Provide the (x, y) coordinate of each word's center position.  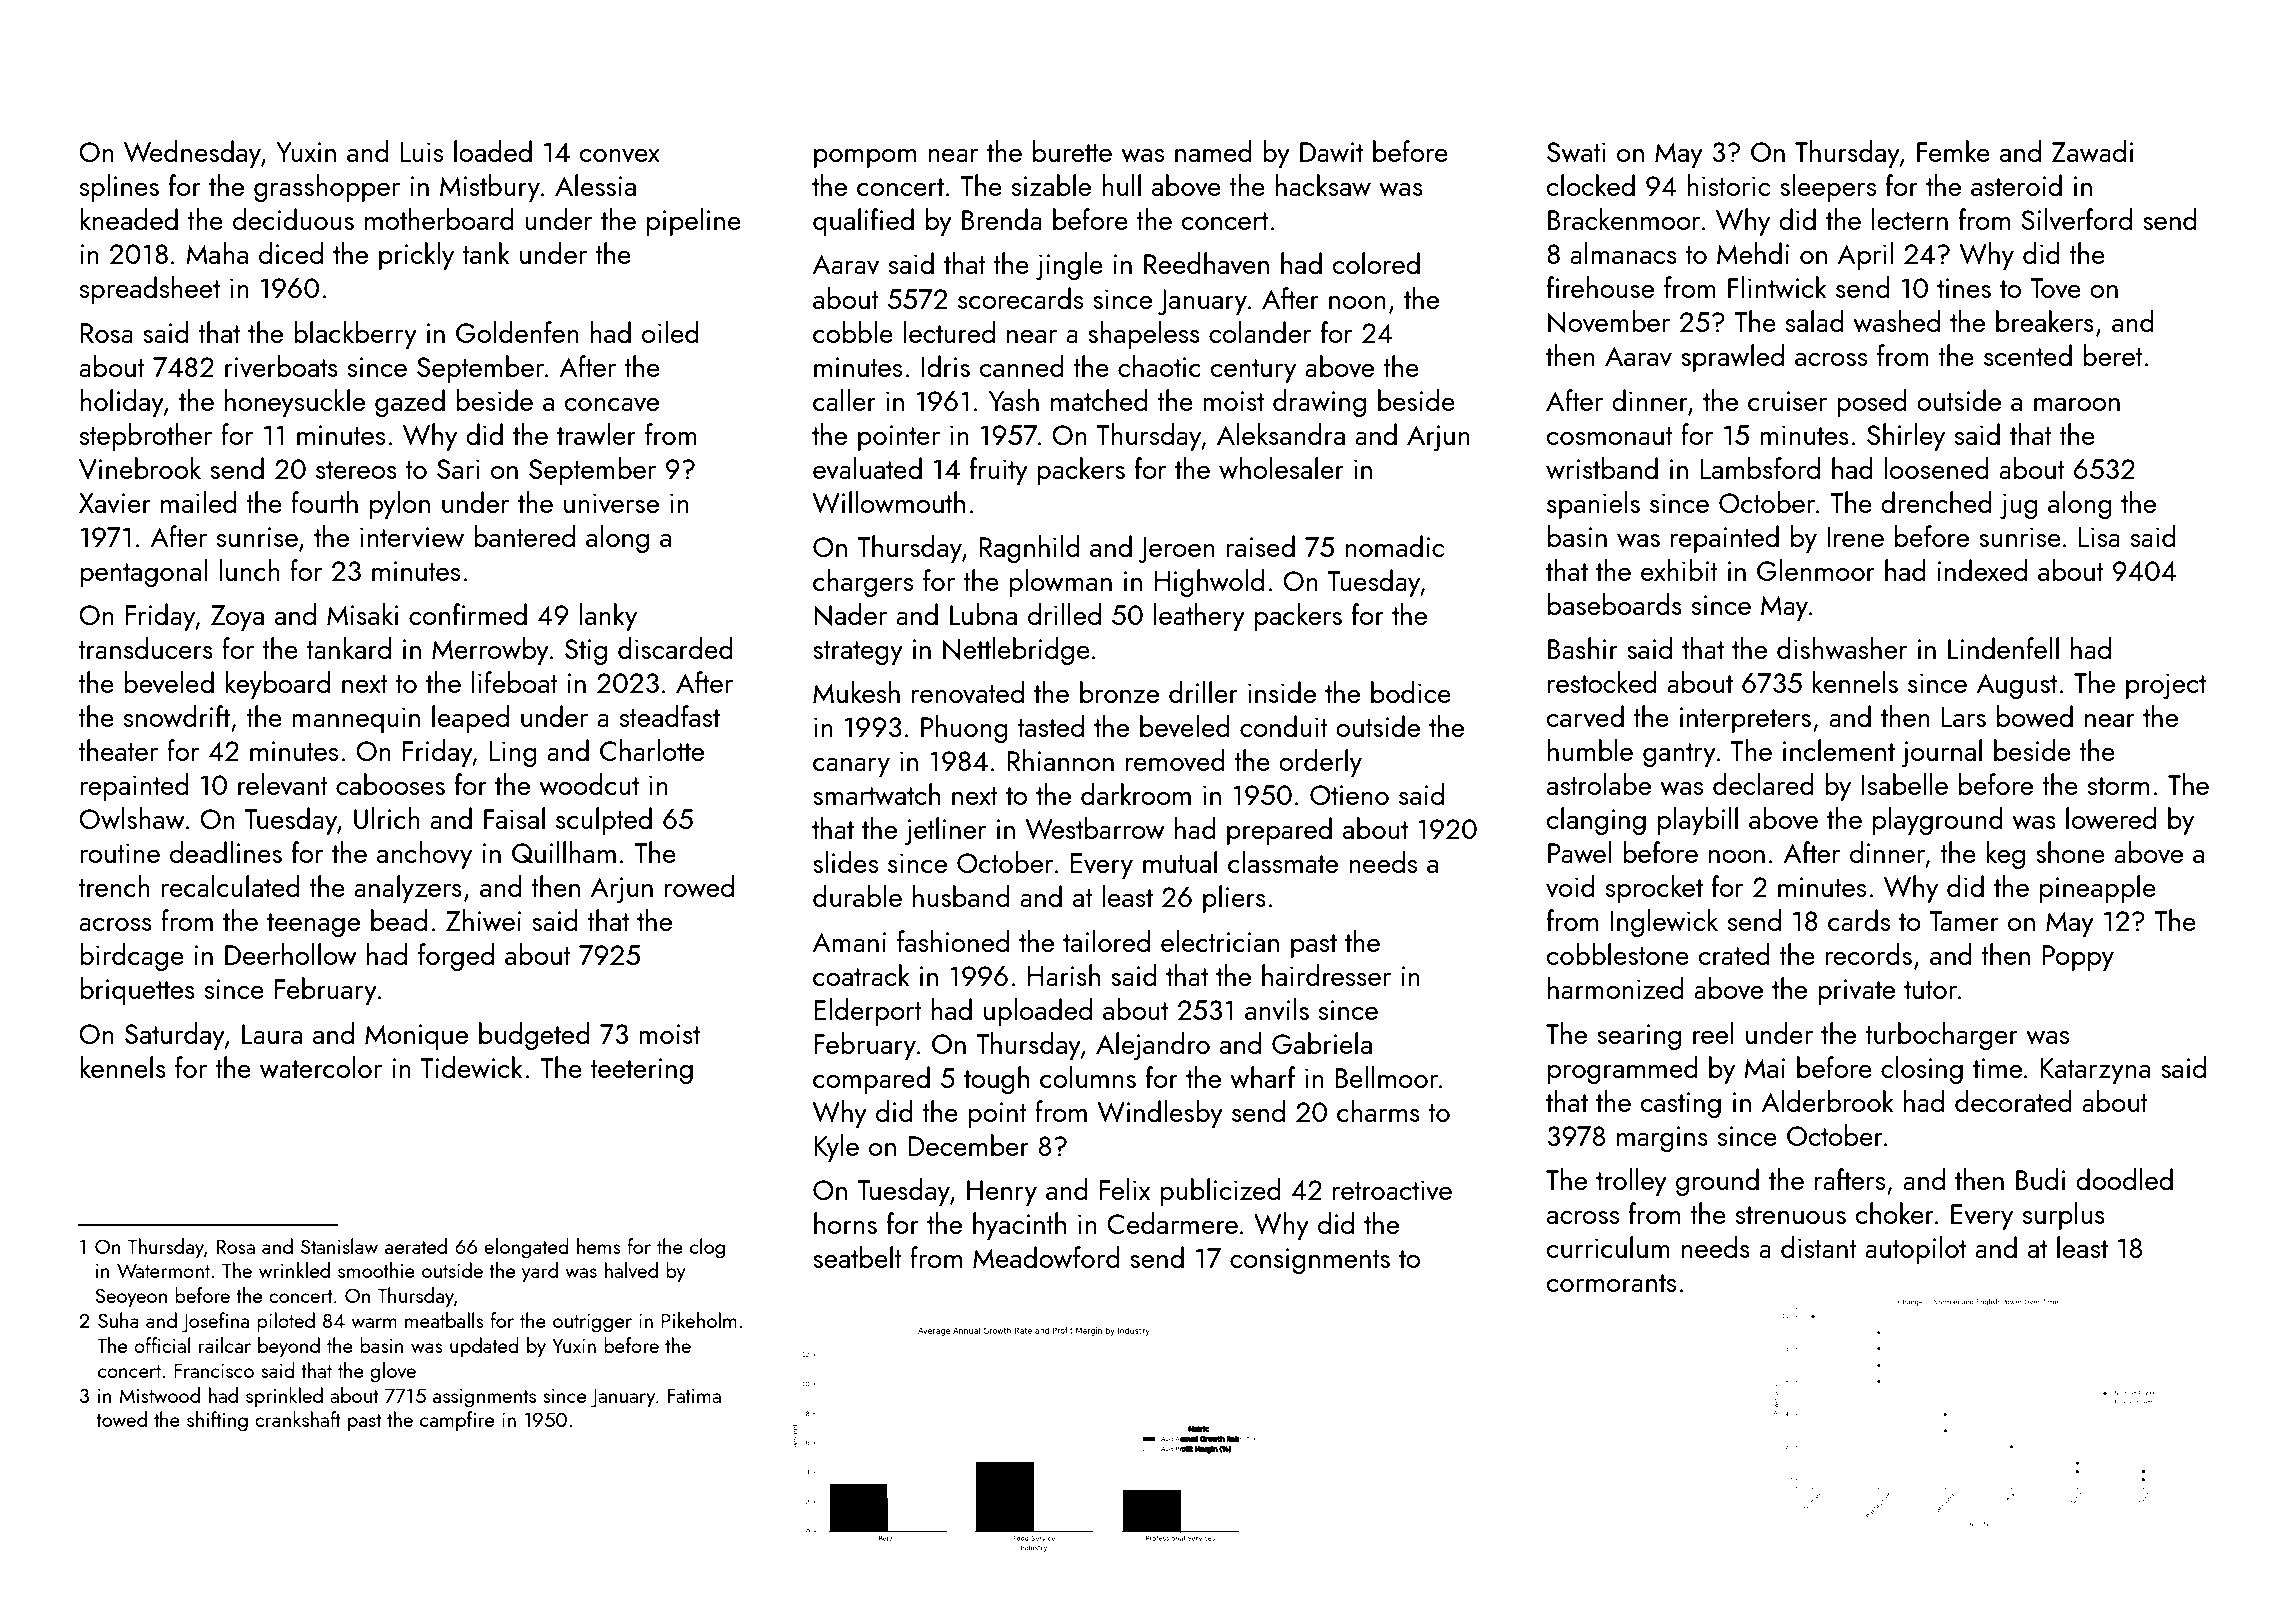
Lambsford (1760, 468)
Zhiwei (483, 920)
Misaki (362, 614)
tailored (1106, 941)
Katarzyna (2095, 1071)
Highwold (1209, 583)
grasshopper (327, 188)
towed (121, 1419)
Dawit (1331, 152)
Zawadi (2092, 151)
